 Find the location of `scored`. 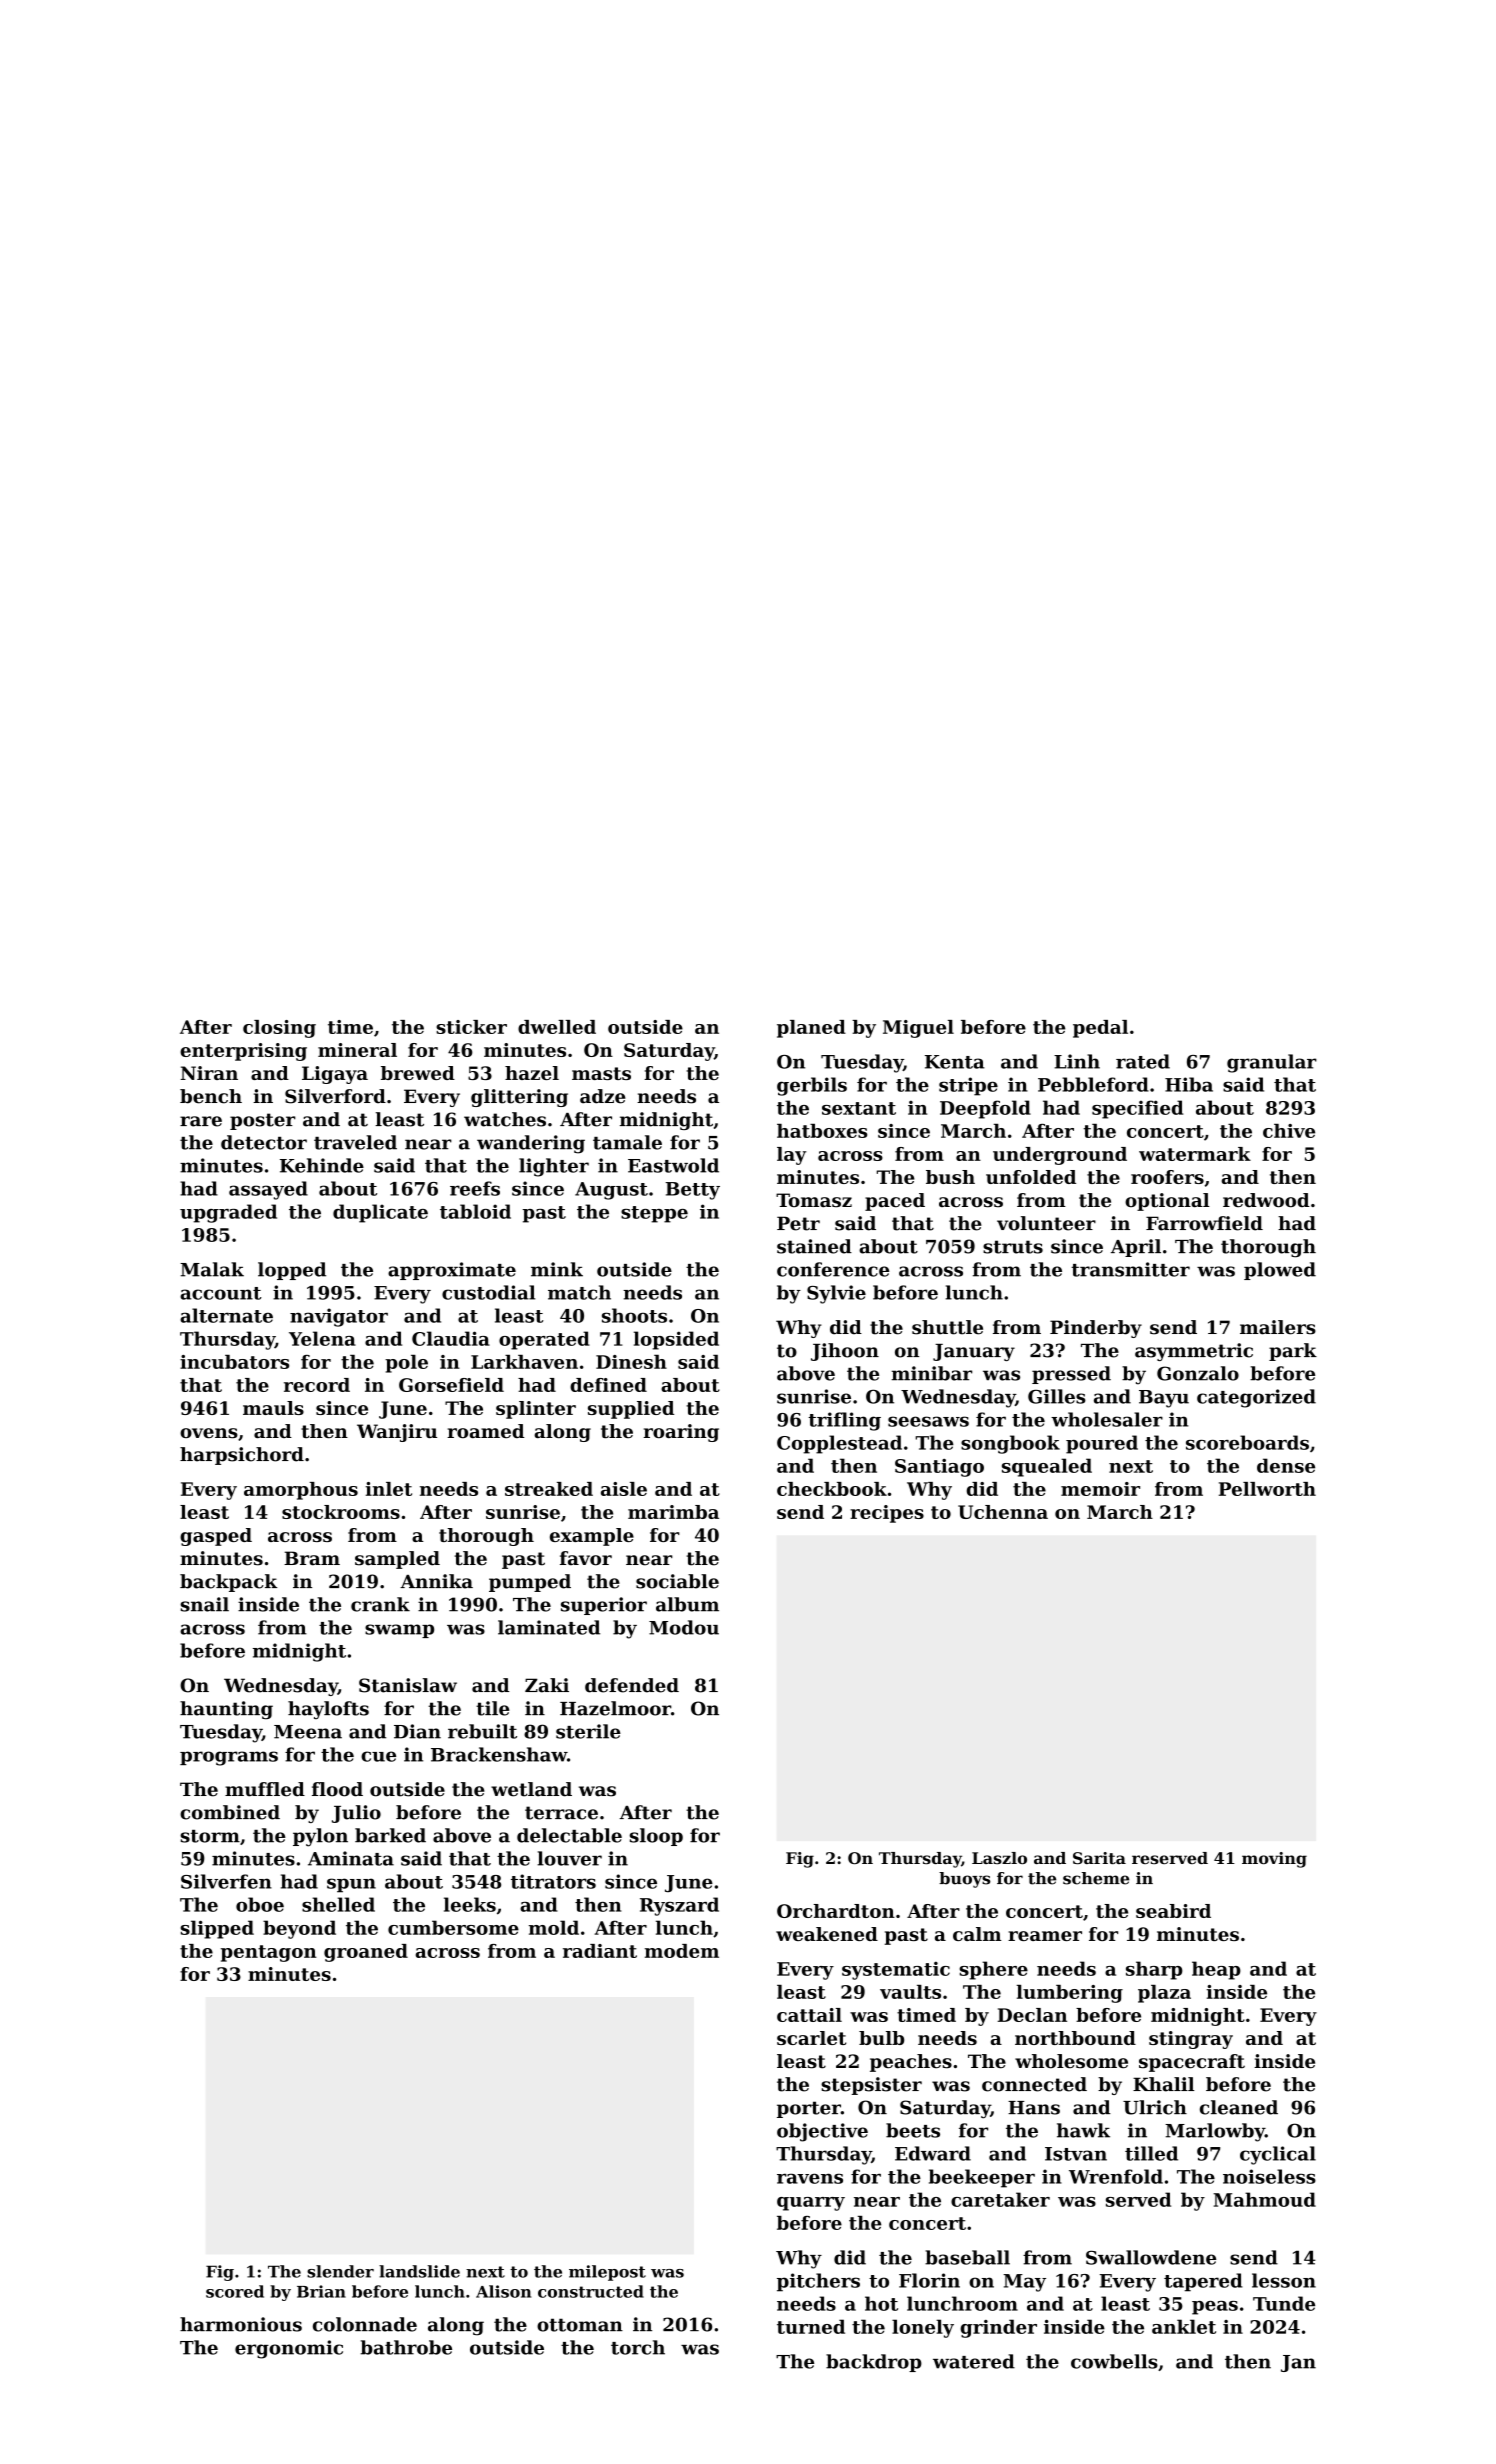

scored is located at coordinates (235, 2291).
